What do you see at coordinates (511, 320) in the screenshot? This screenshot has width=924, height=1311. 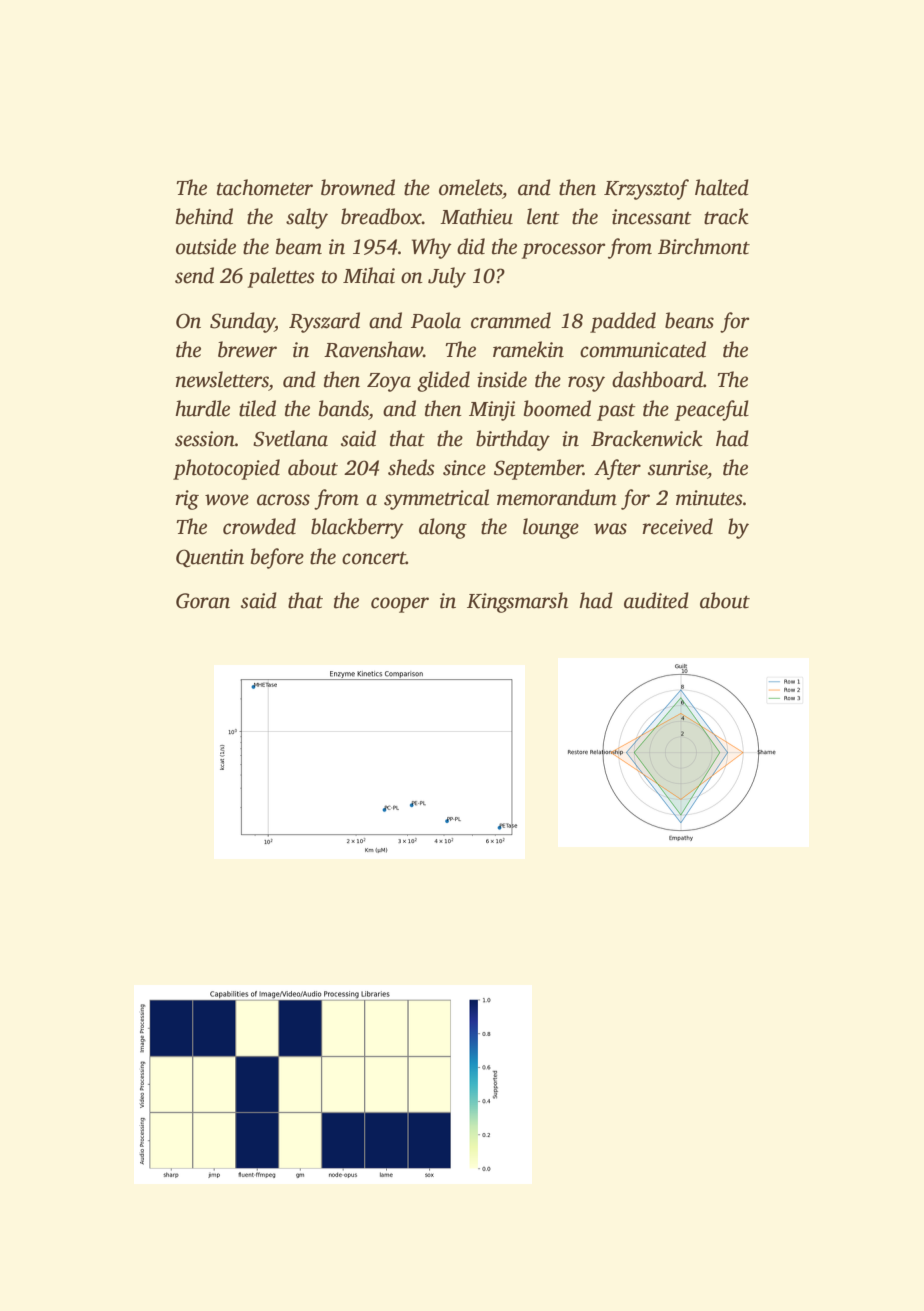 I see `crammed` at bounding box center [511, 320].
